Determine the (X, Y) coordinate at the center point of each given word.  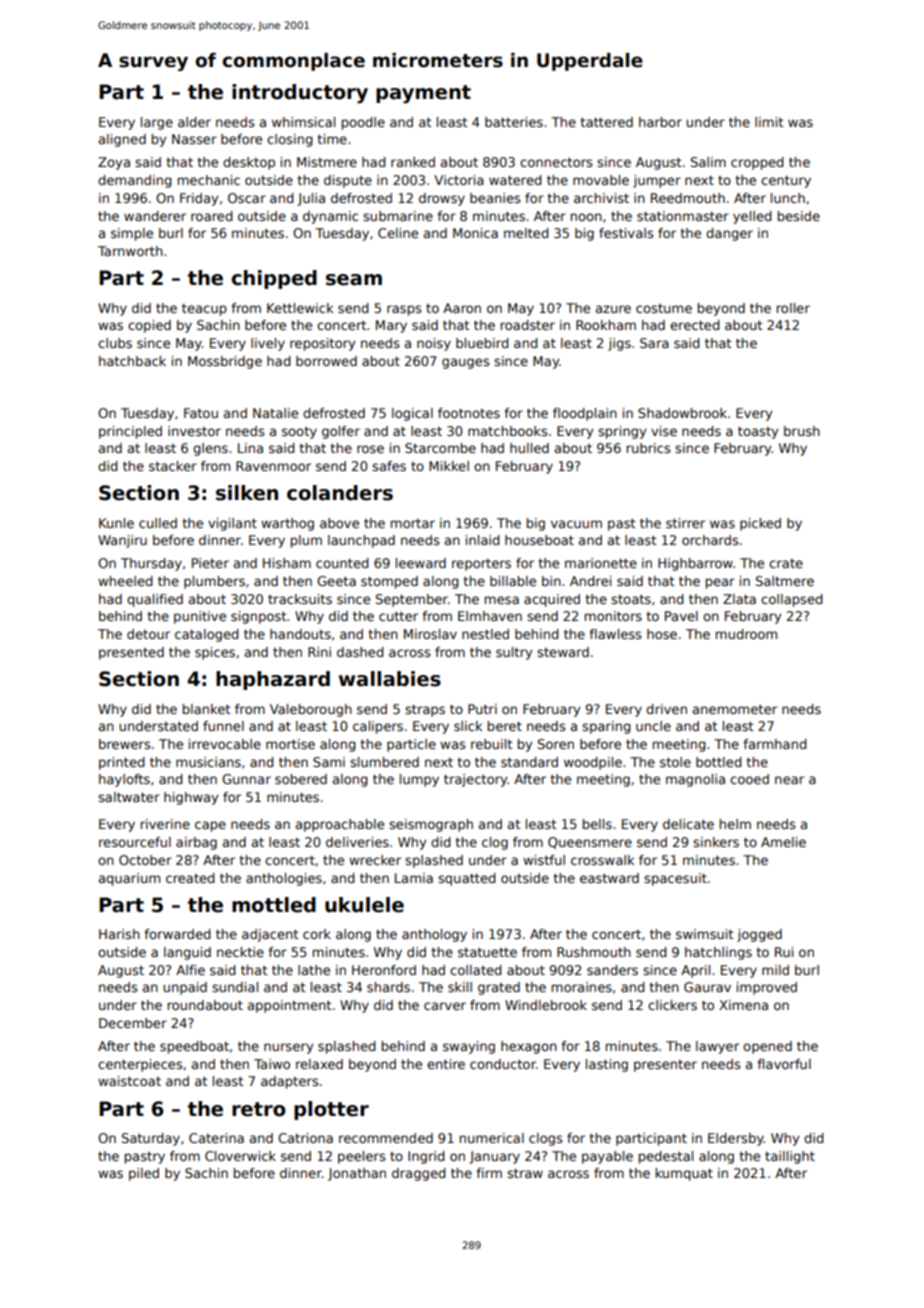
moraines (582, 987)
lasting (607, 1065)
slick (468, 726)
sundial (235, 987)
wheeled (125, 581)
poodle (363, 123)
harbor (660, 122)
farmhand (775, 744)
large (157, 123)
